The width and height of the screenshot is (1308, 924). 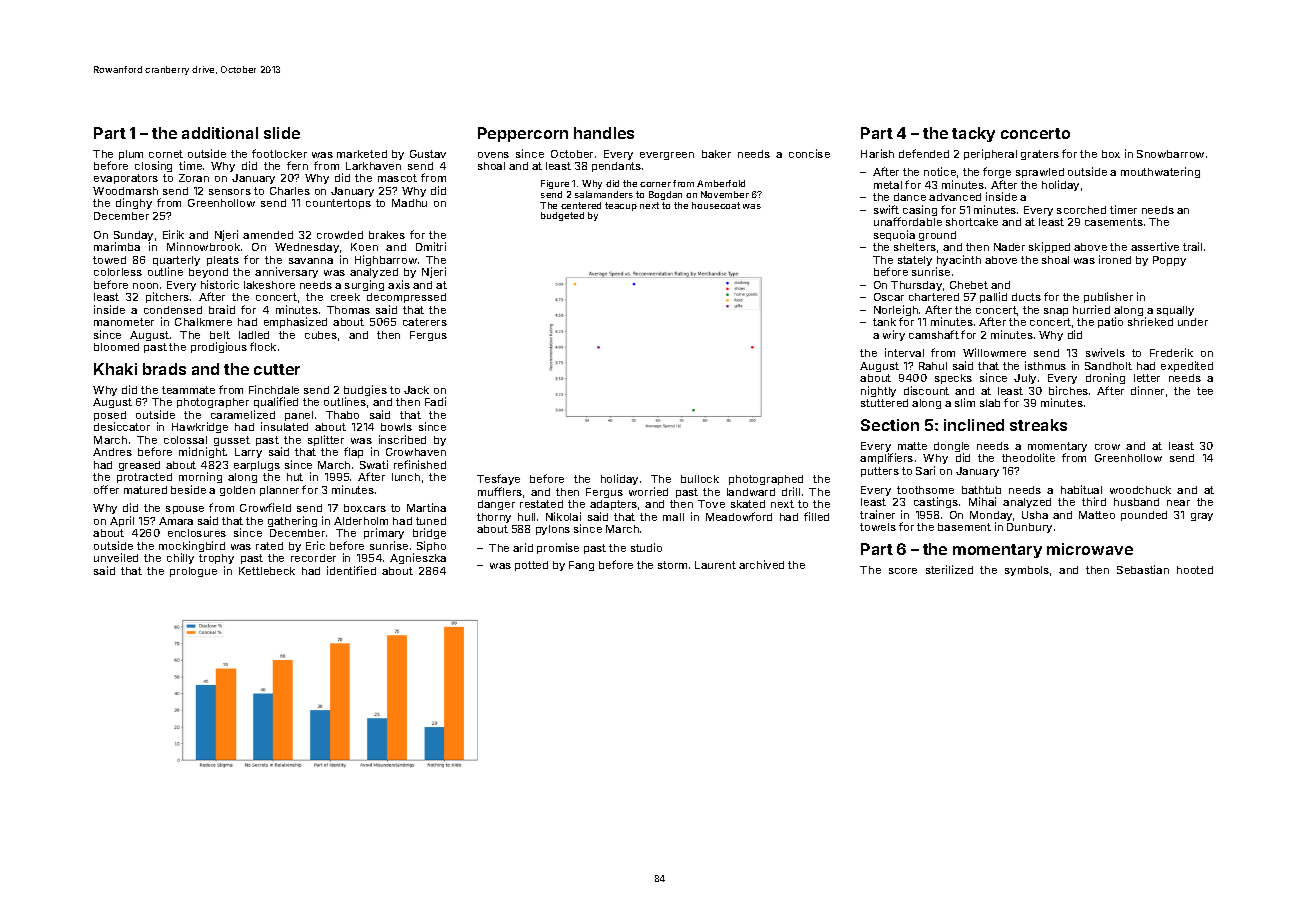 What do you see at coordinates (672, 565) in the screenshot?
I see `storm` at bounding box center [672, 565].
